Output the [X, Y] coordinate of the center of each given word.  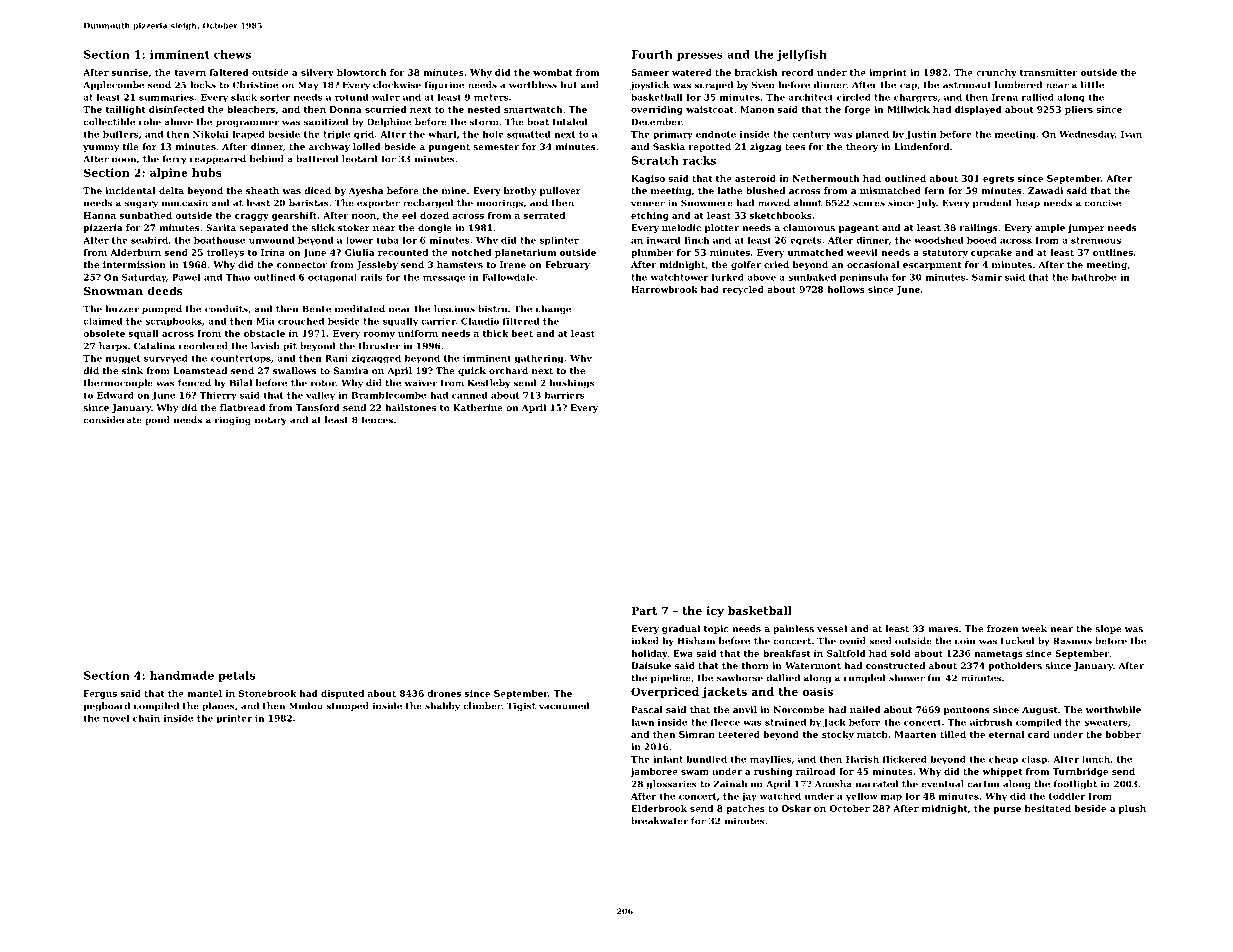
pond [157, 420]
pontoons [967, 711]
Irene [513, 264]
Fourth [652, 54]
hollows [846, 289]
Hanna [100, 215]
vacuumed [564, 706]
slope [1108, 629]
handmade [182, 675]
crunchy [996, 73]
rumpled [864, 678]
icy [715, 611]
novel [116, 718]
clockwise [397, 85]
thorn [755, 665]
